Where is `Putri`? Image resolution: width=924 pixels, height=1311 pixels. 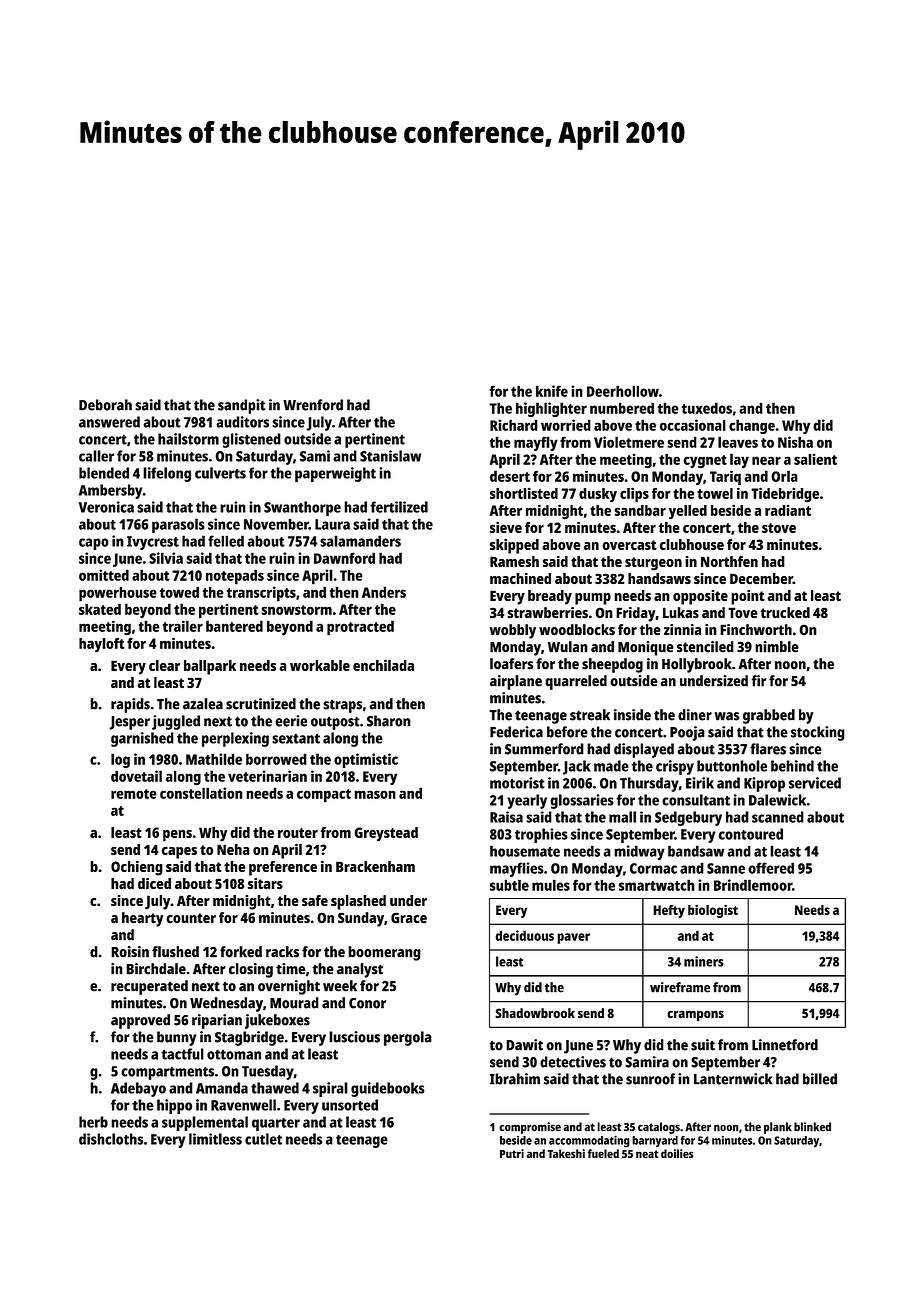 Putri is located at coordinates (512, 1153).
